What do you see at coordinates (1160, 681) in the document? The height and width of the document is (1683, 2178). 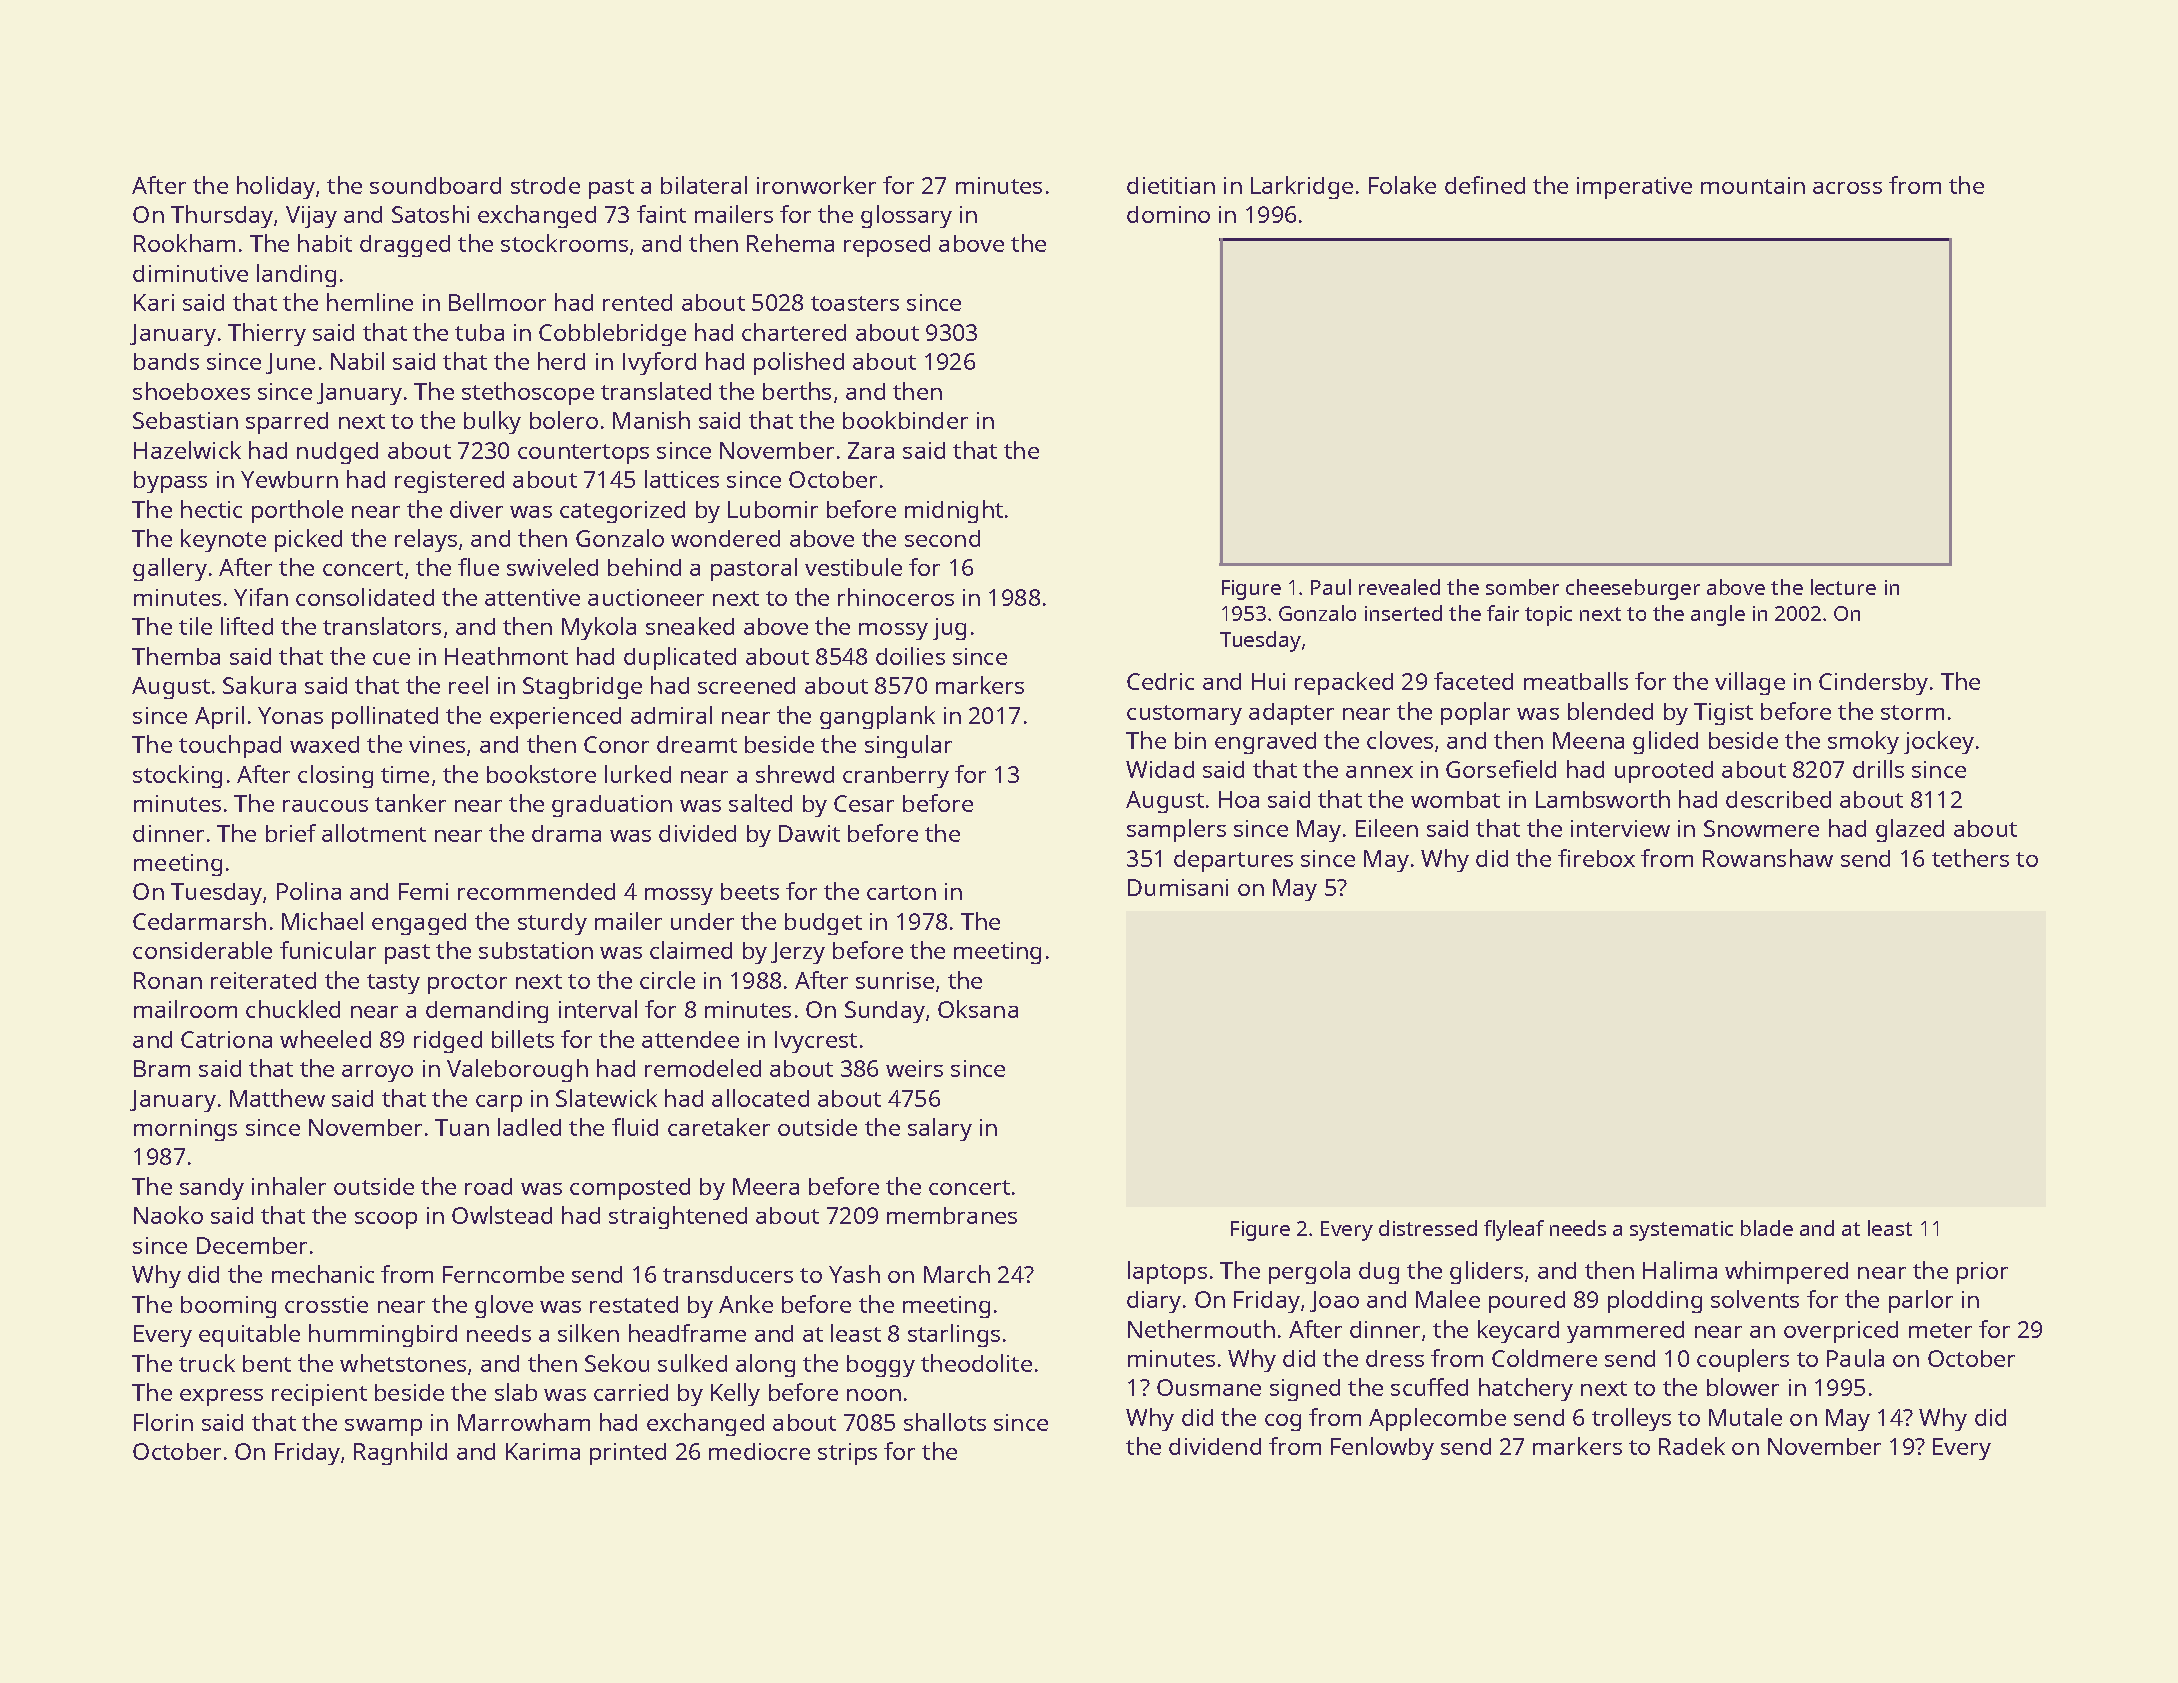 I see `Cedric` at bounding box center [1160, 681].
